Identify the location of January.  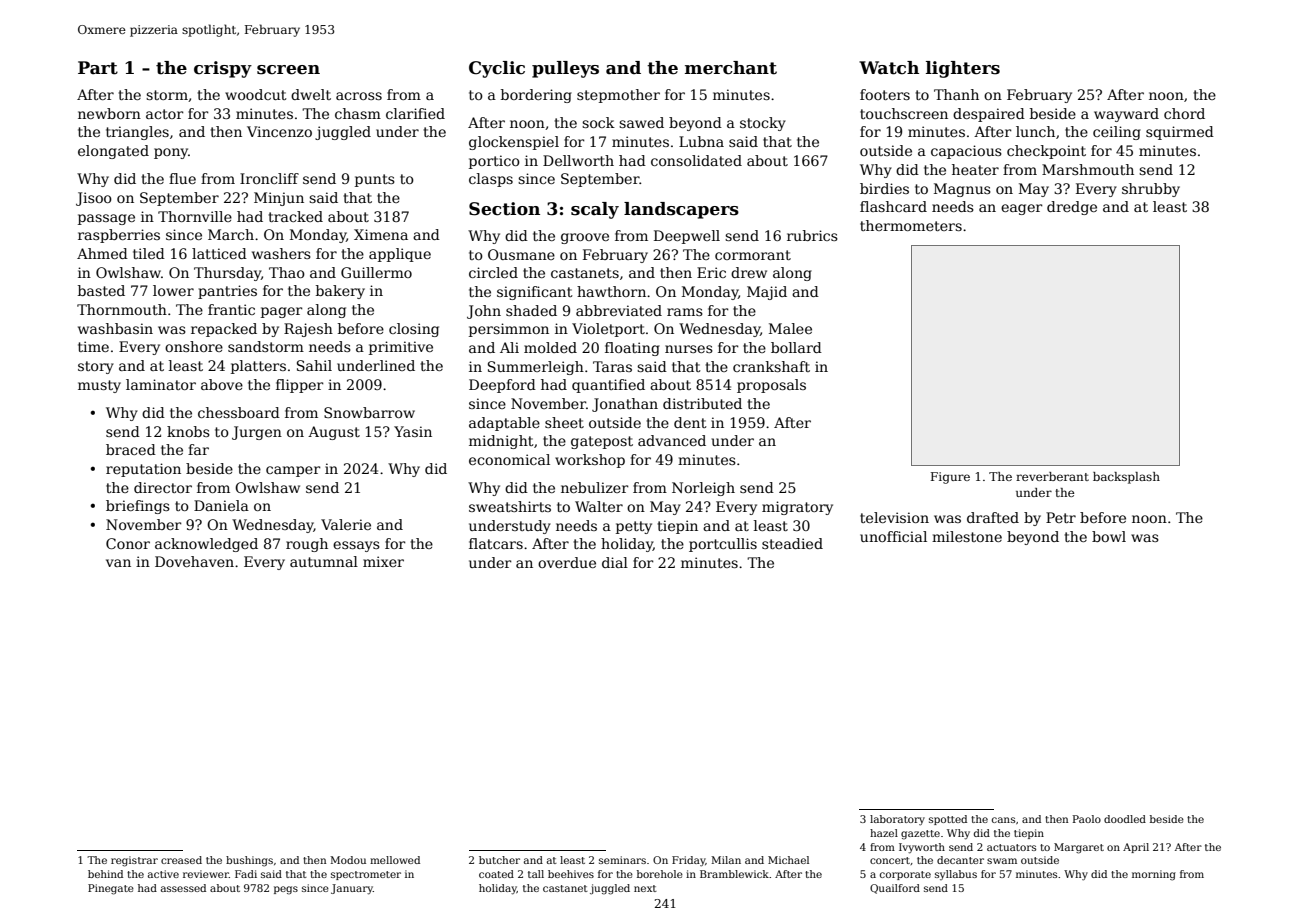
(352, 889).
